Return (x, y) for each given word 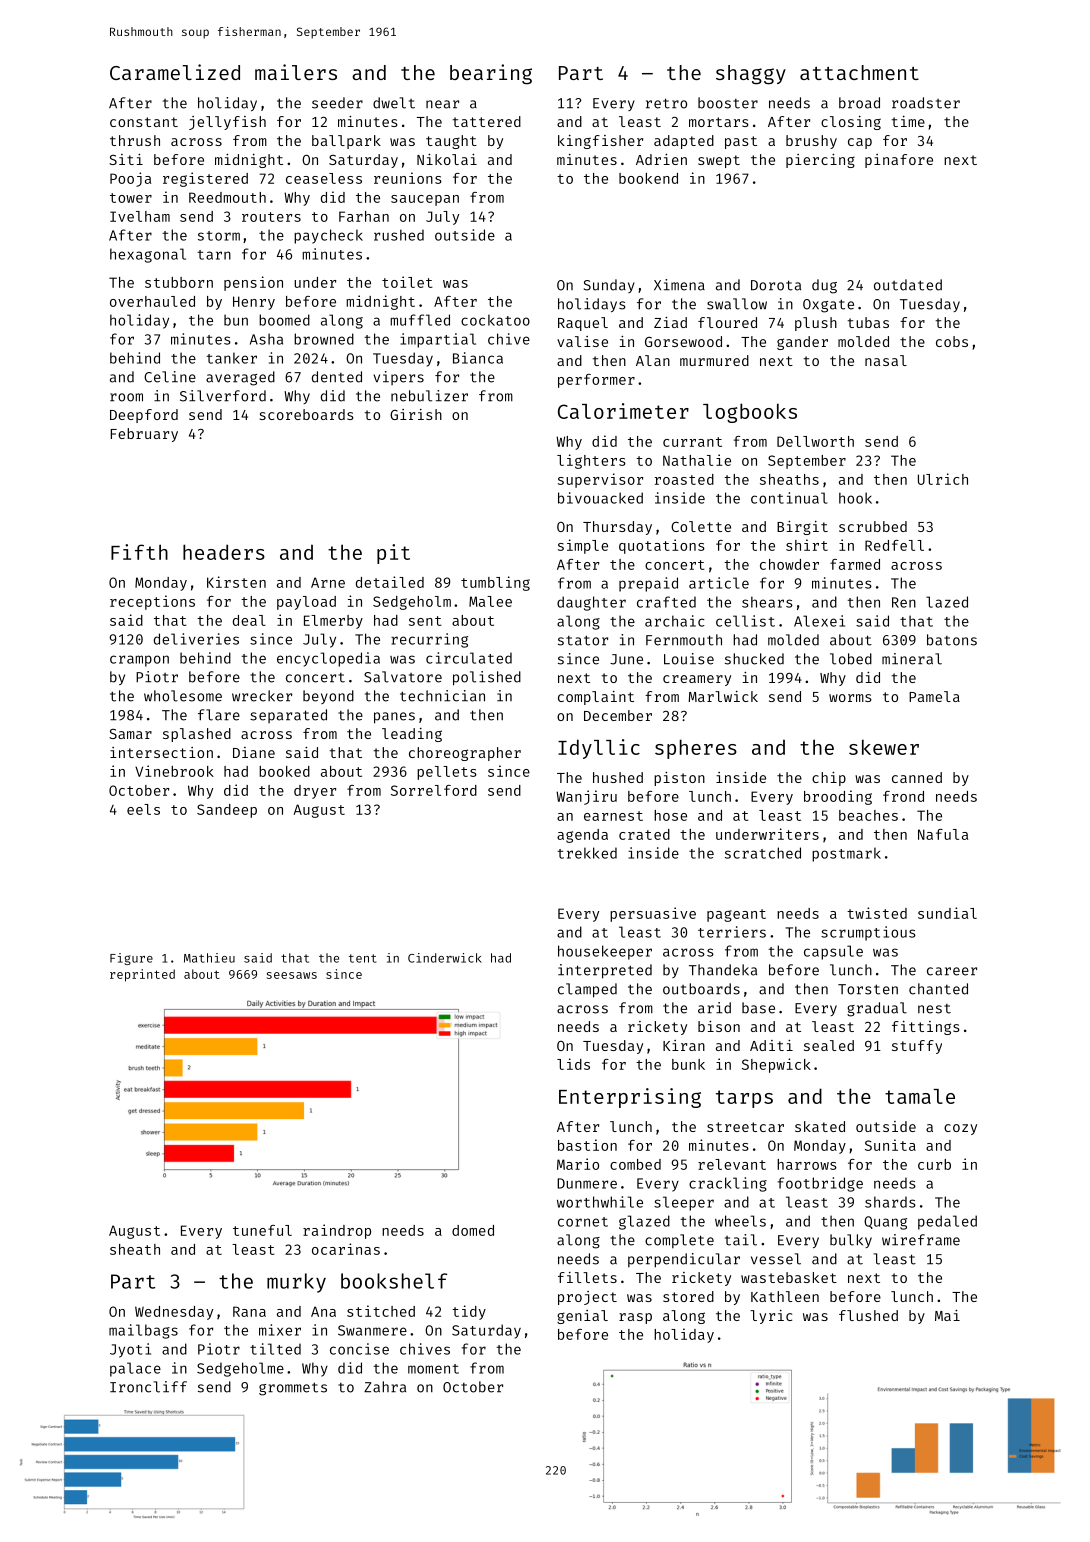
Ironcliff (148, 1387)
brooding (838, 797)
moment (433, 1369)
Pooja (130, 179)
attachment (859, 72)
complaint (596, 698)
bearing (491, 74)
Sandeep (227, 811)
